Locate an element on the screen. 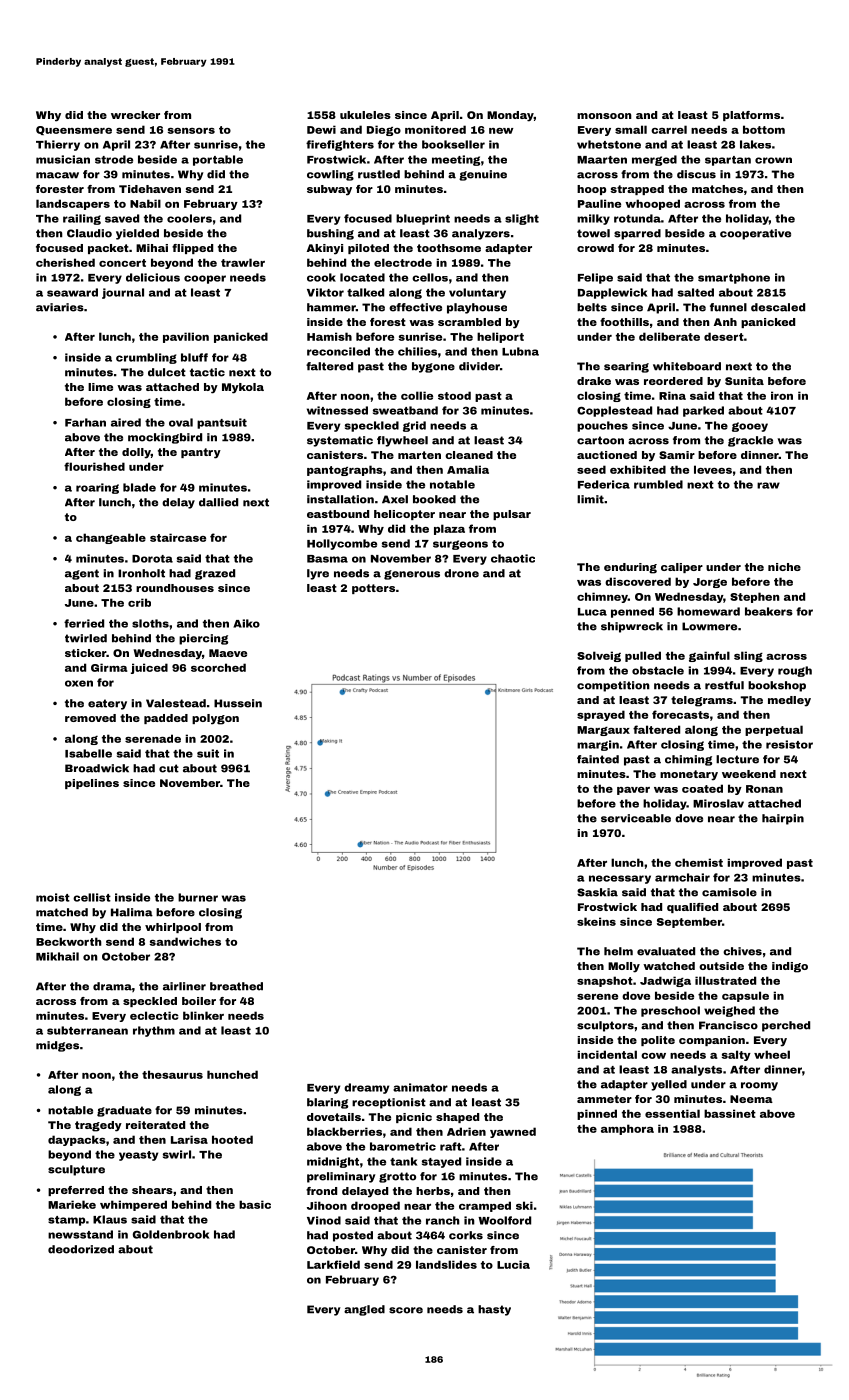 This screenshot has height=1400, width=849. qualified is located at coordinates (692, 908).
